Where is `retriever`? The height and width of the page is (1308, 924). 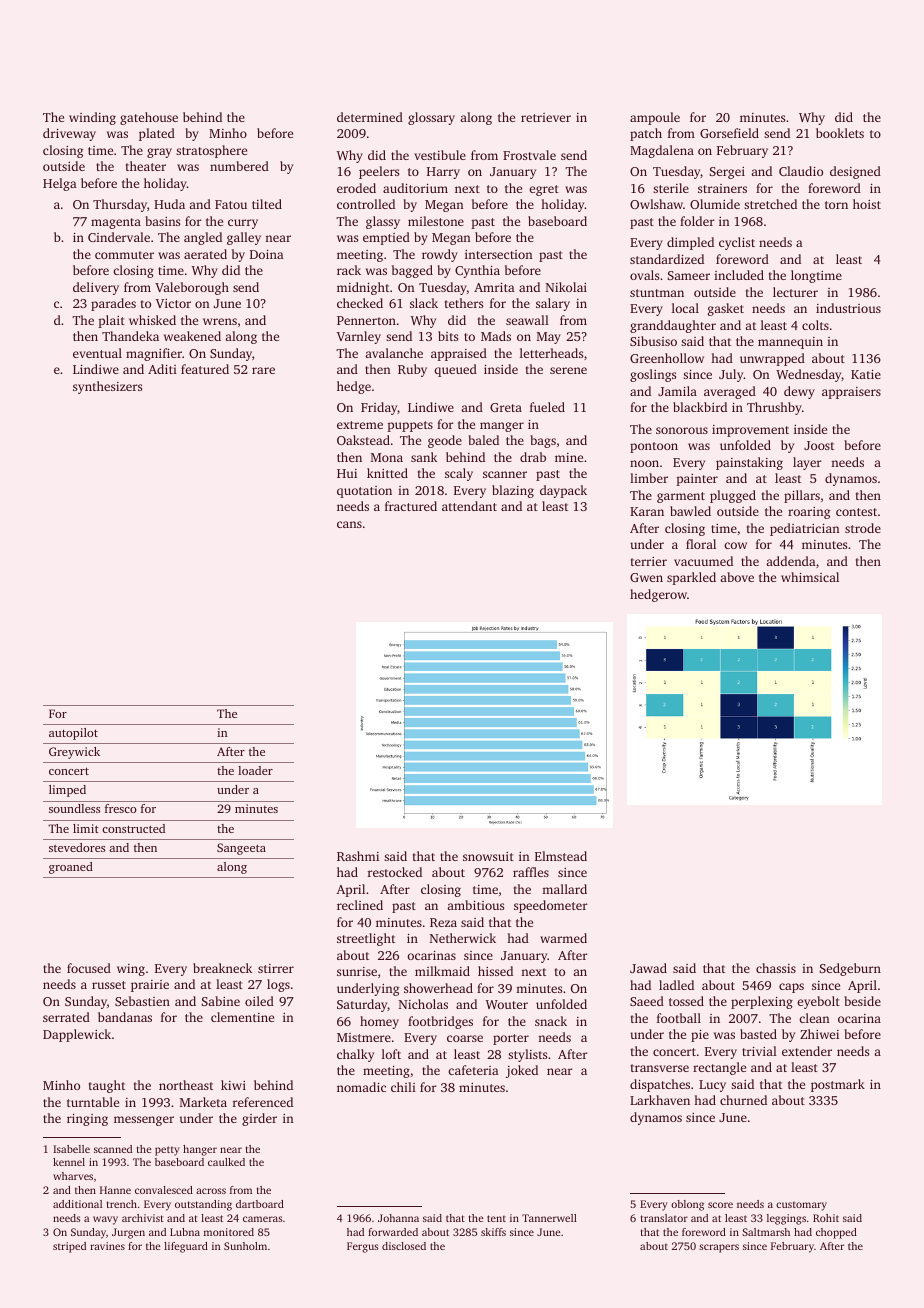 retriever is located at coordinates (546, 117).
